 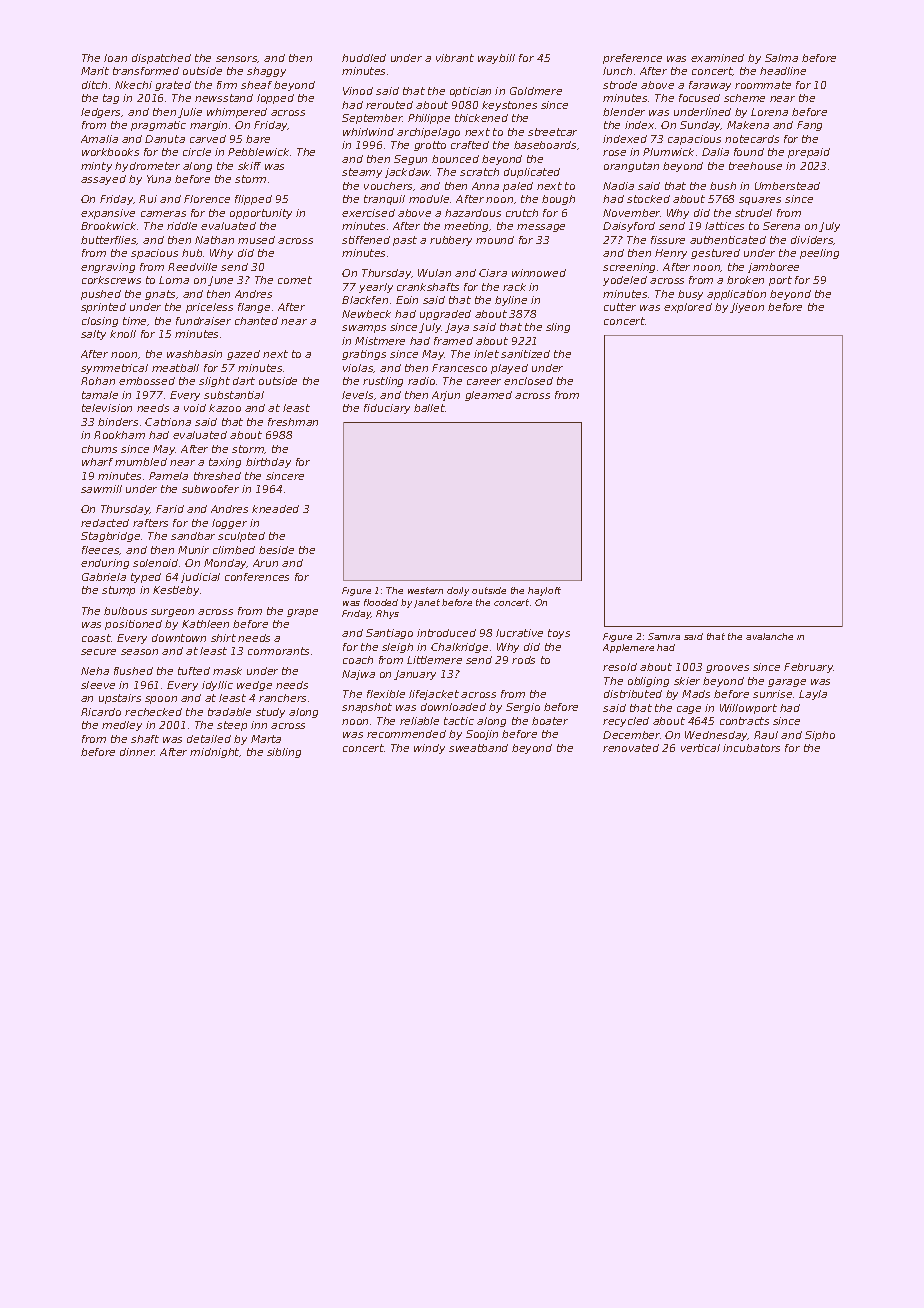 What do you see at coordinates (736, 295) in the screenshot?
I see `application` at bounding box center [736, 295].
